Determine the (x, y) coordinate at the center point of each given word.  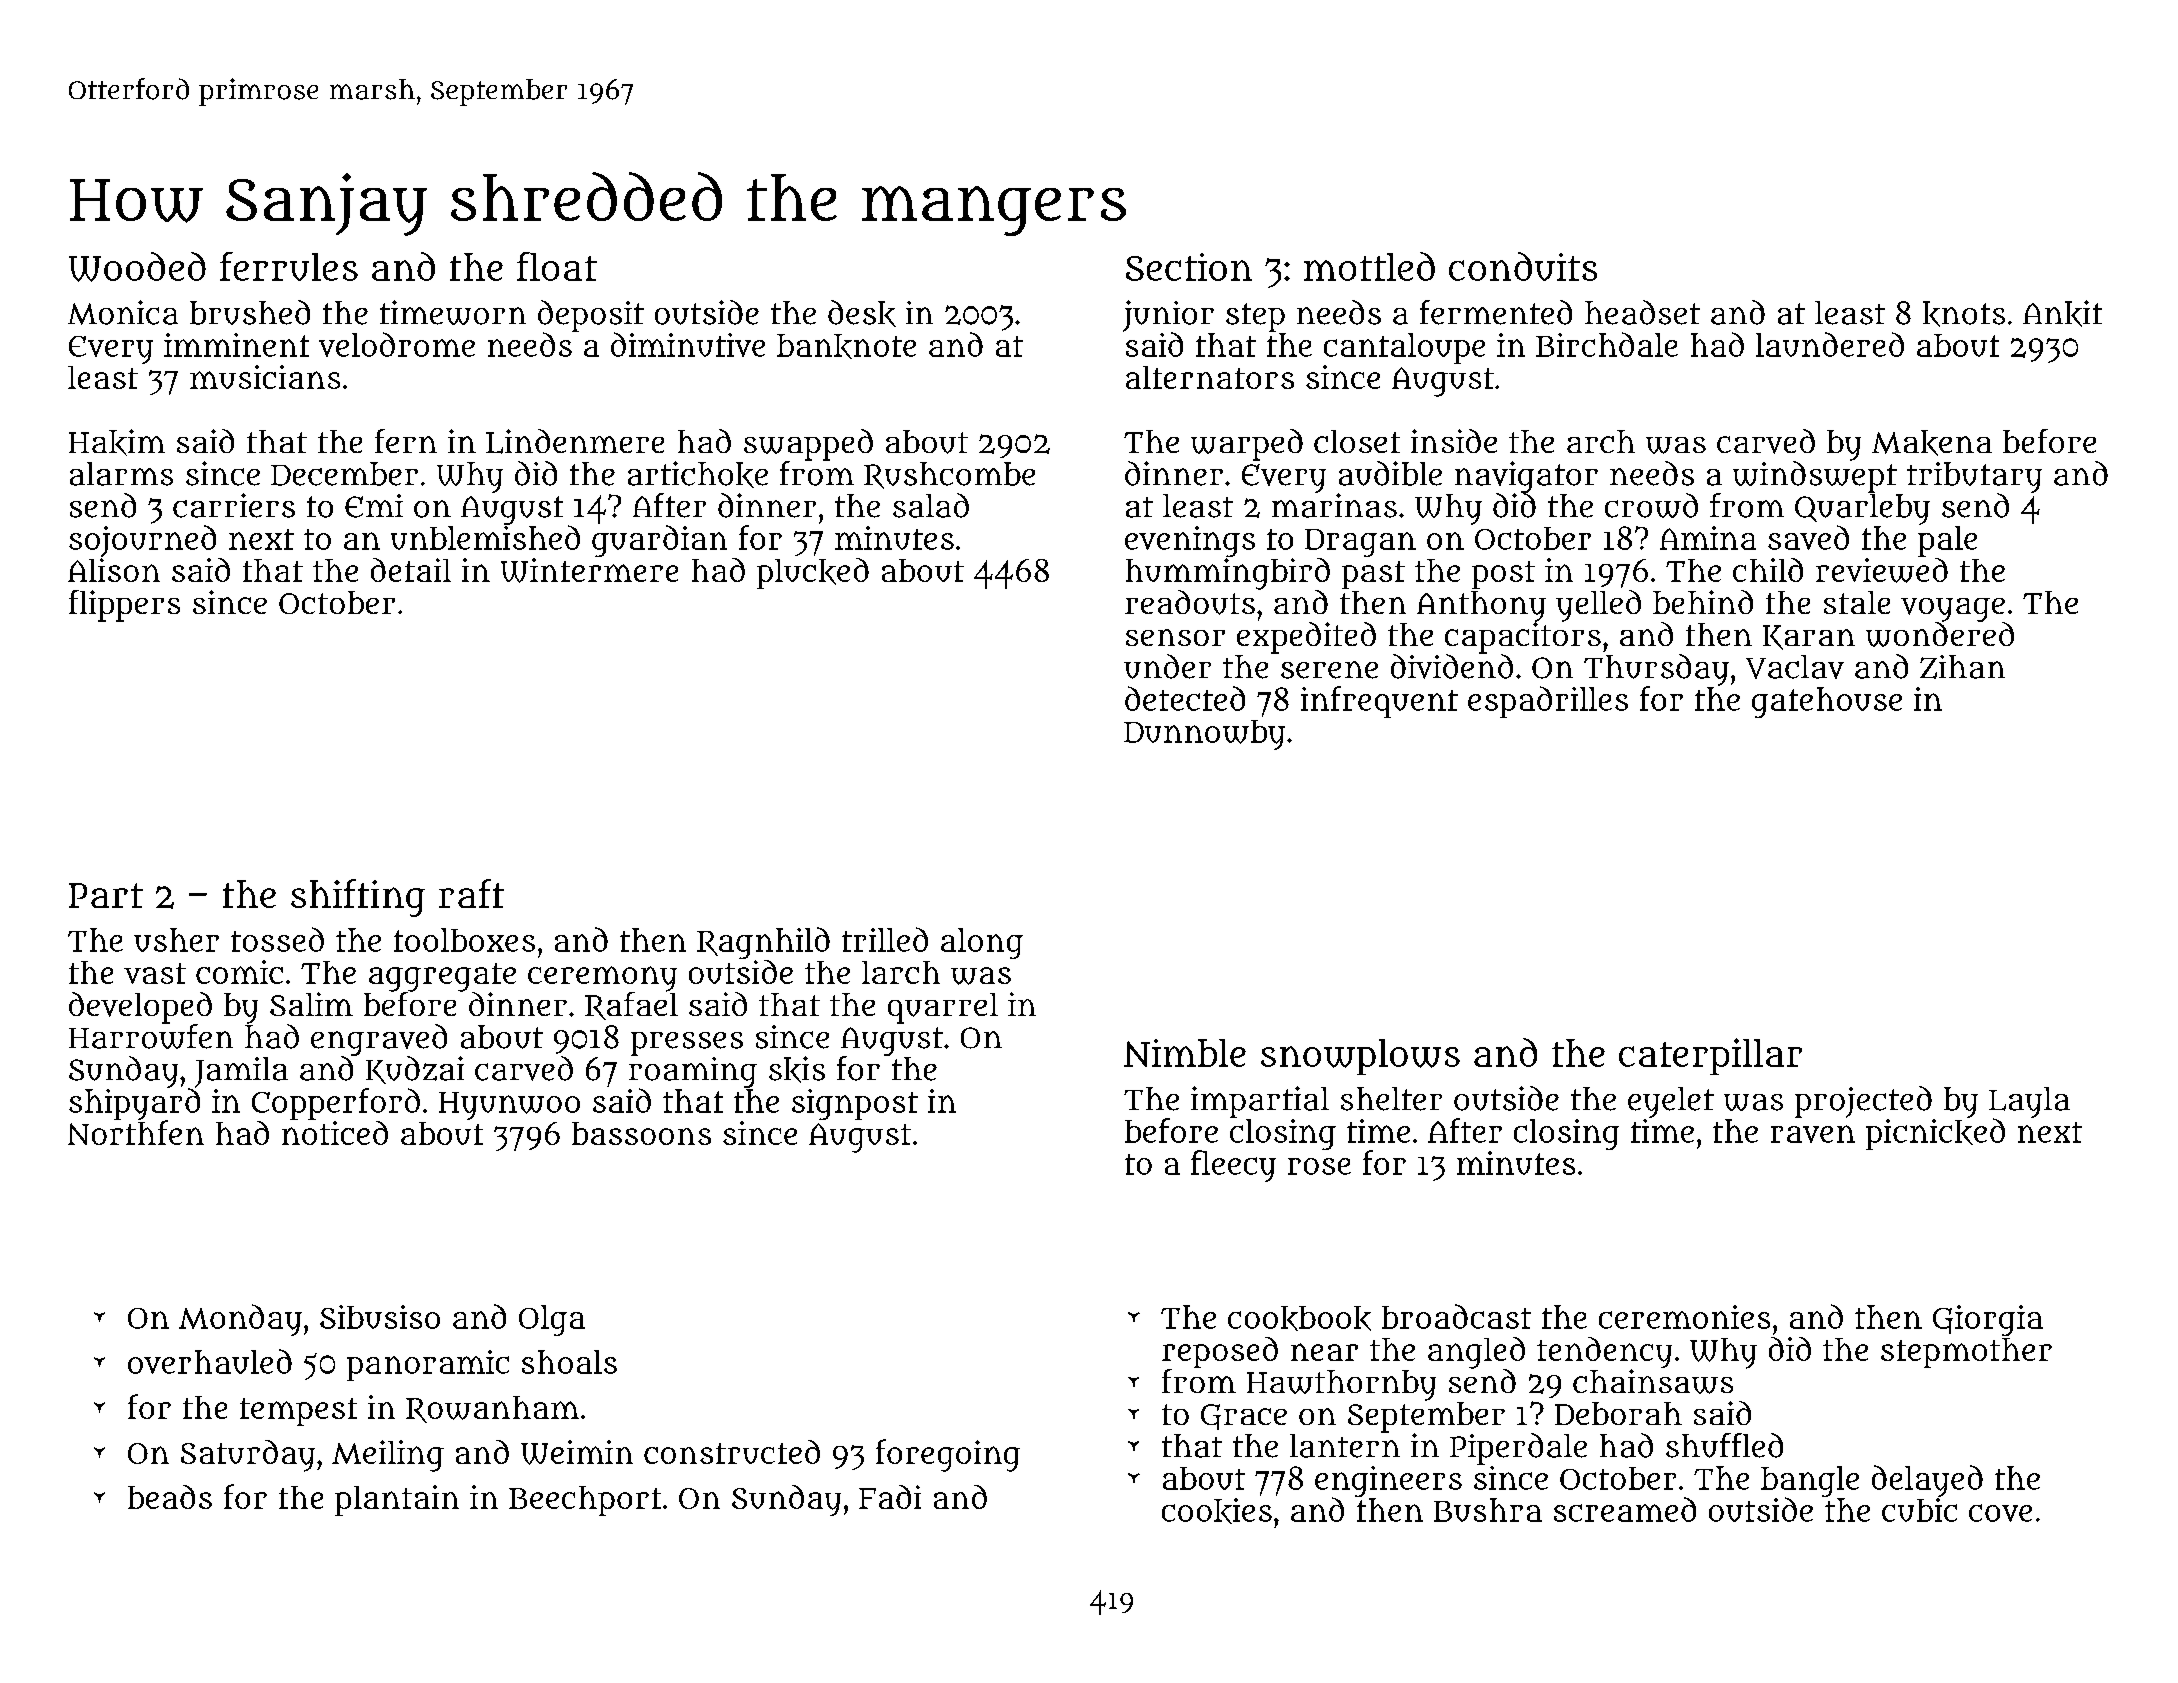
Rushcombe (949, 475)
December (344, 474)
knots (1964, 314)
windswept (1815, 477)
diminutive (688, 344)
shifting (358, 898)
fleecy (1233, 1166)
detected (1185, 698)
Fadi (890, 1497)
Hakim (117, 442)
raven (1813, 1134)
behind (1703, 602)
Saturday (248, 1456)
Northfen (136, 1132)
